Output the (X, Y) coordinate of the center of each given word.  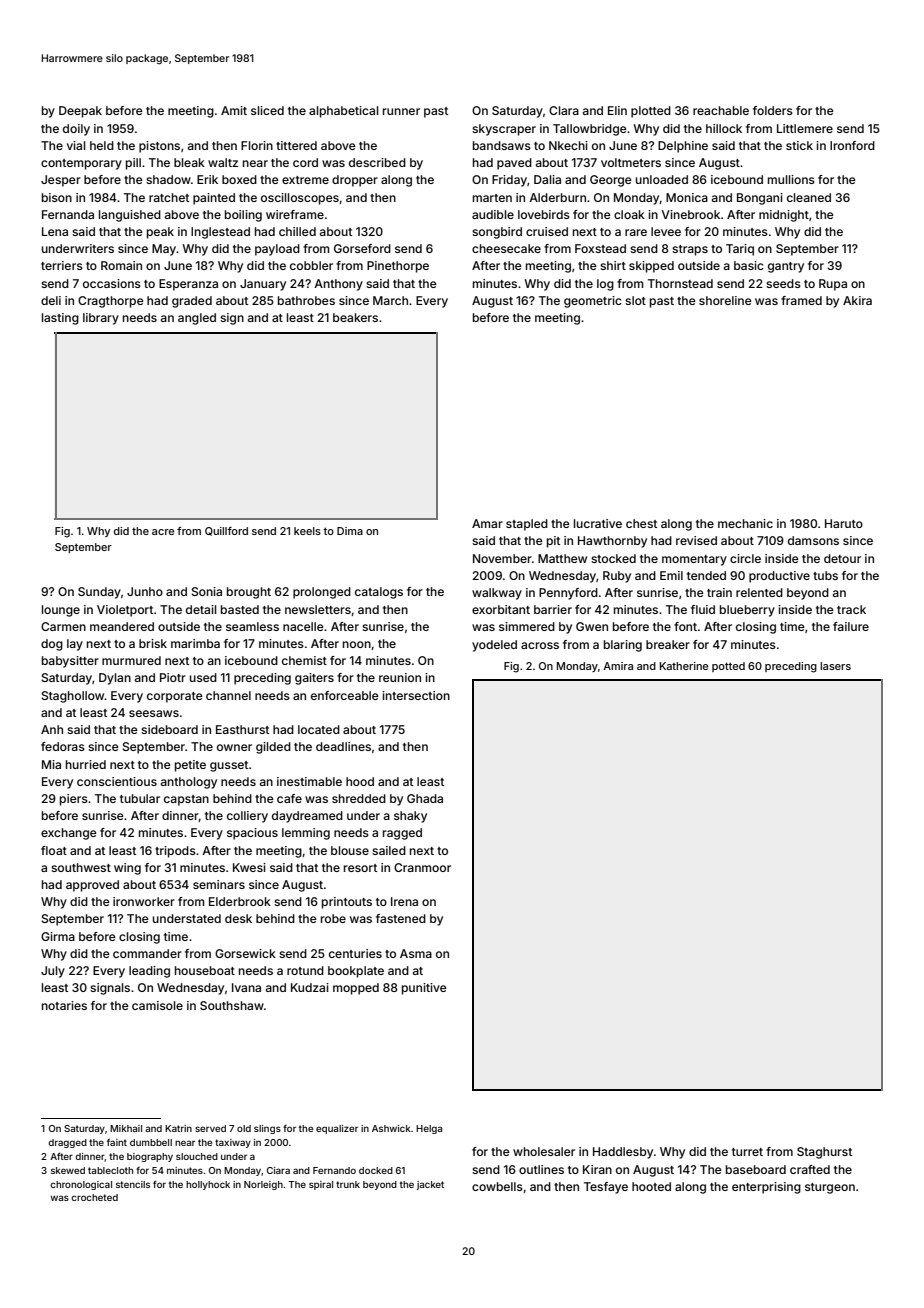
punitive (424, 989)
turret (747, 1152)
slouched (197, 1156)
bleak (189, 162)
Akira (857, 300)
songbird (497, 233)
